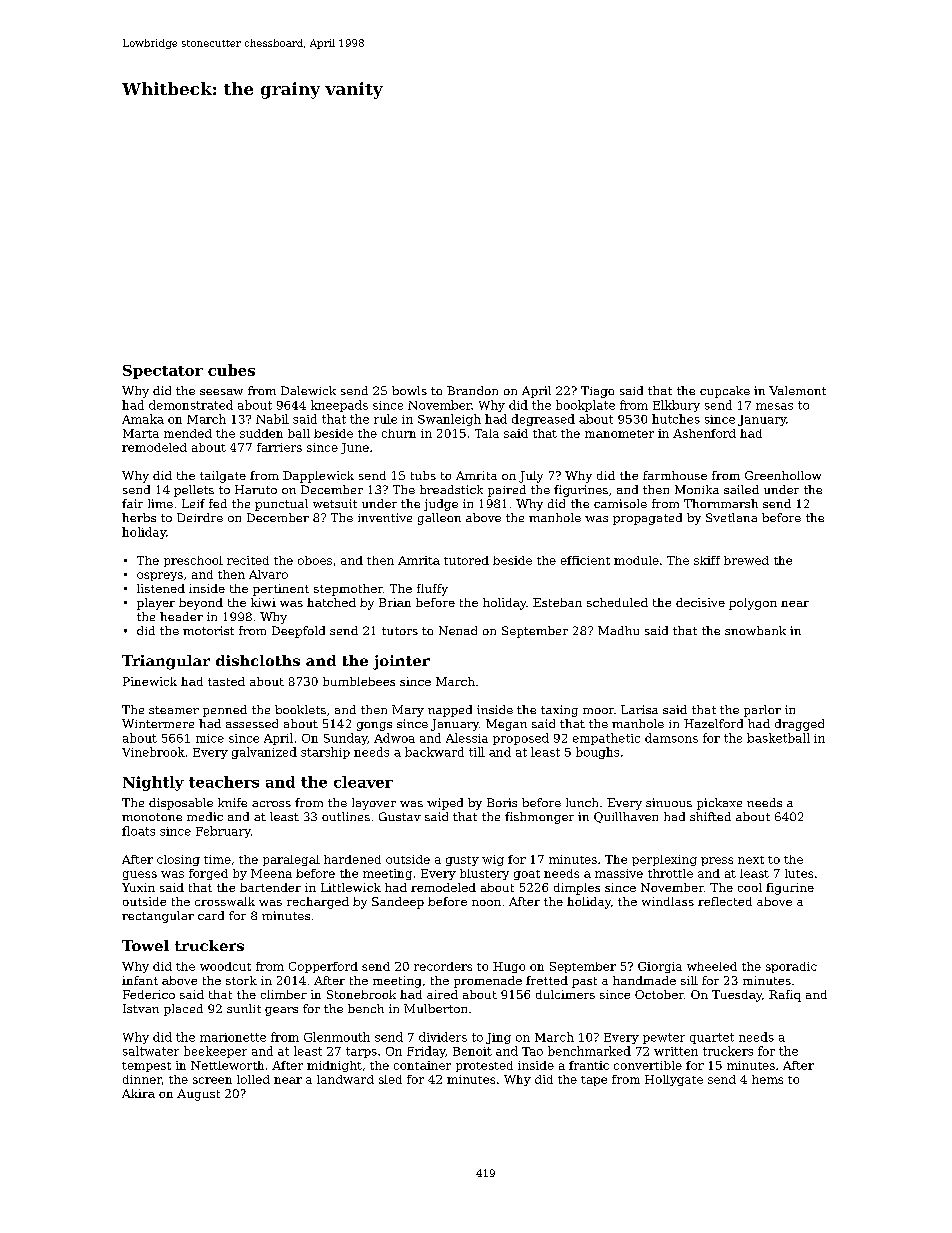  Describe the element at coordinates (198, 1095) in the screenshot. I see `August` at that location.
